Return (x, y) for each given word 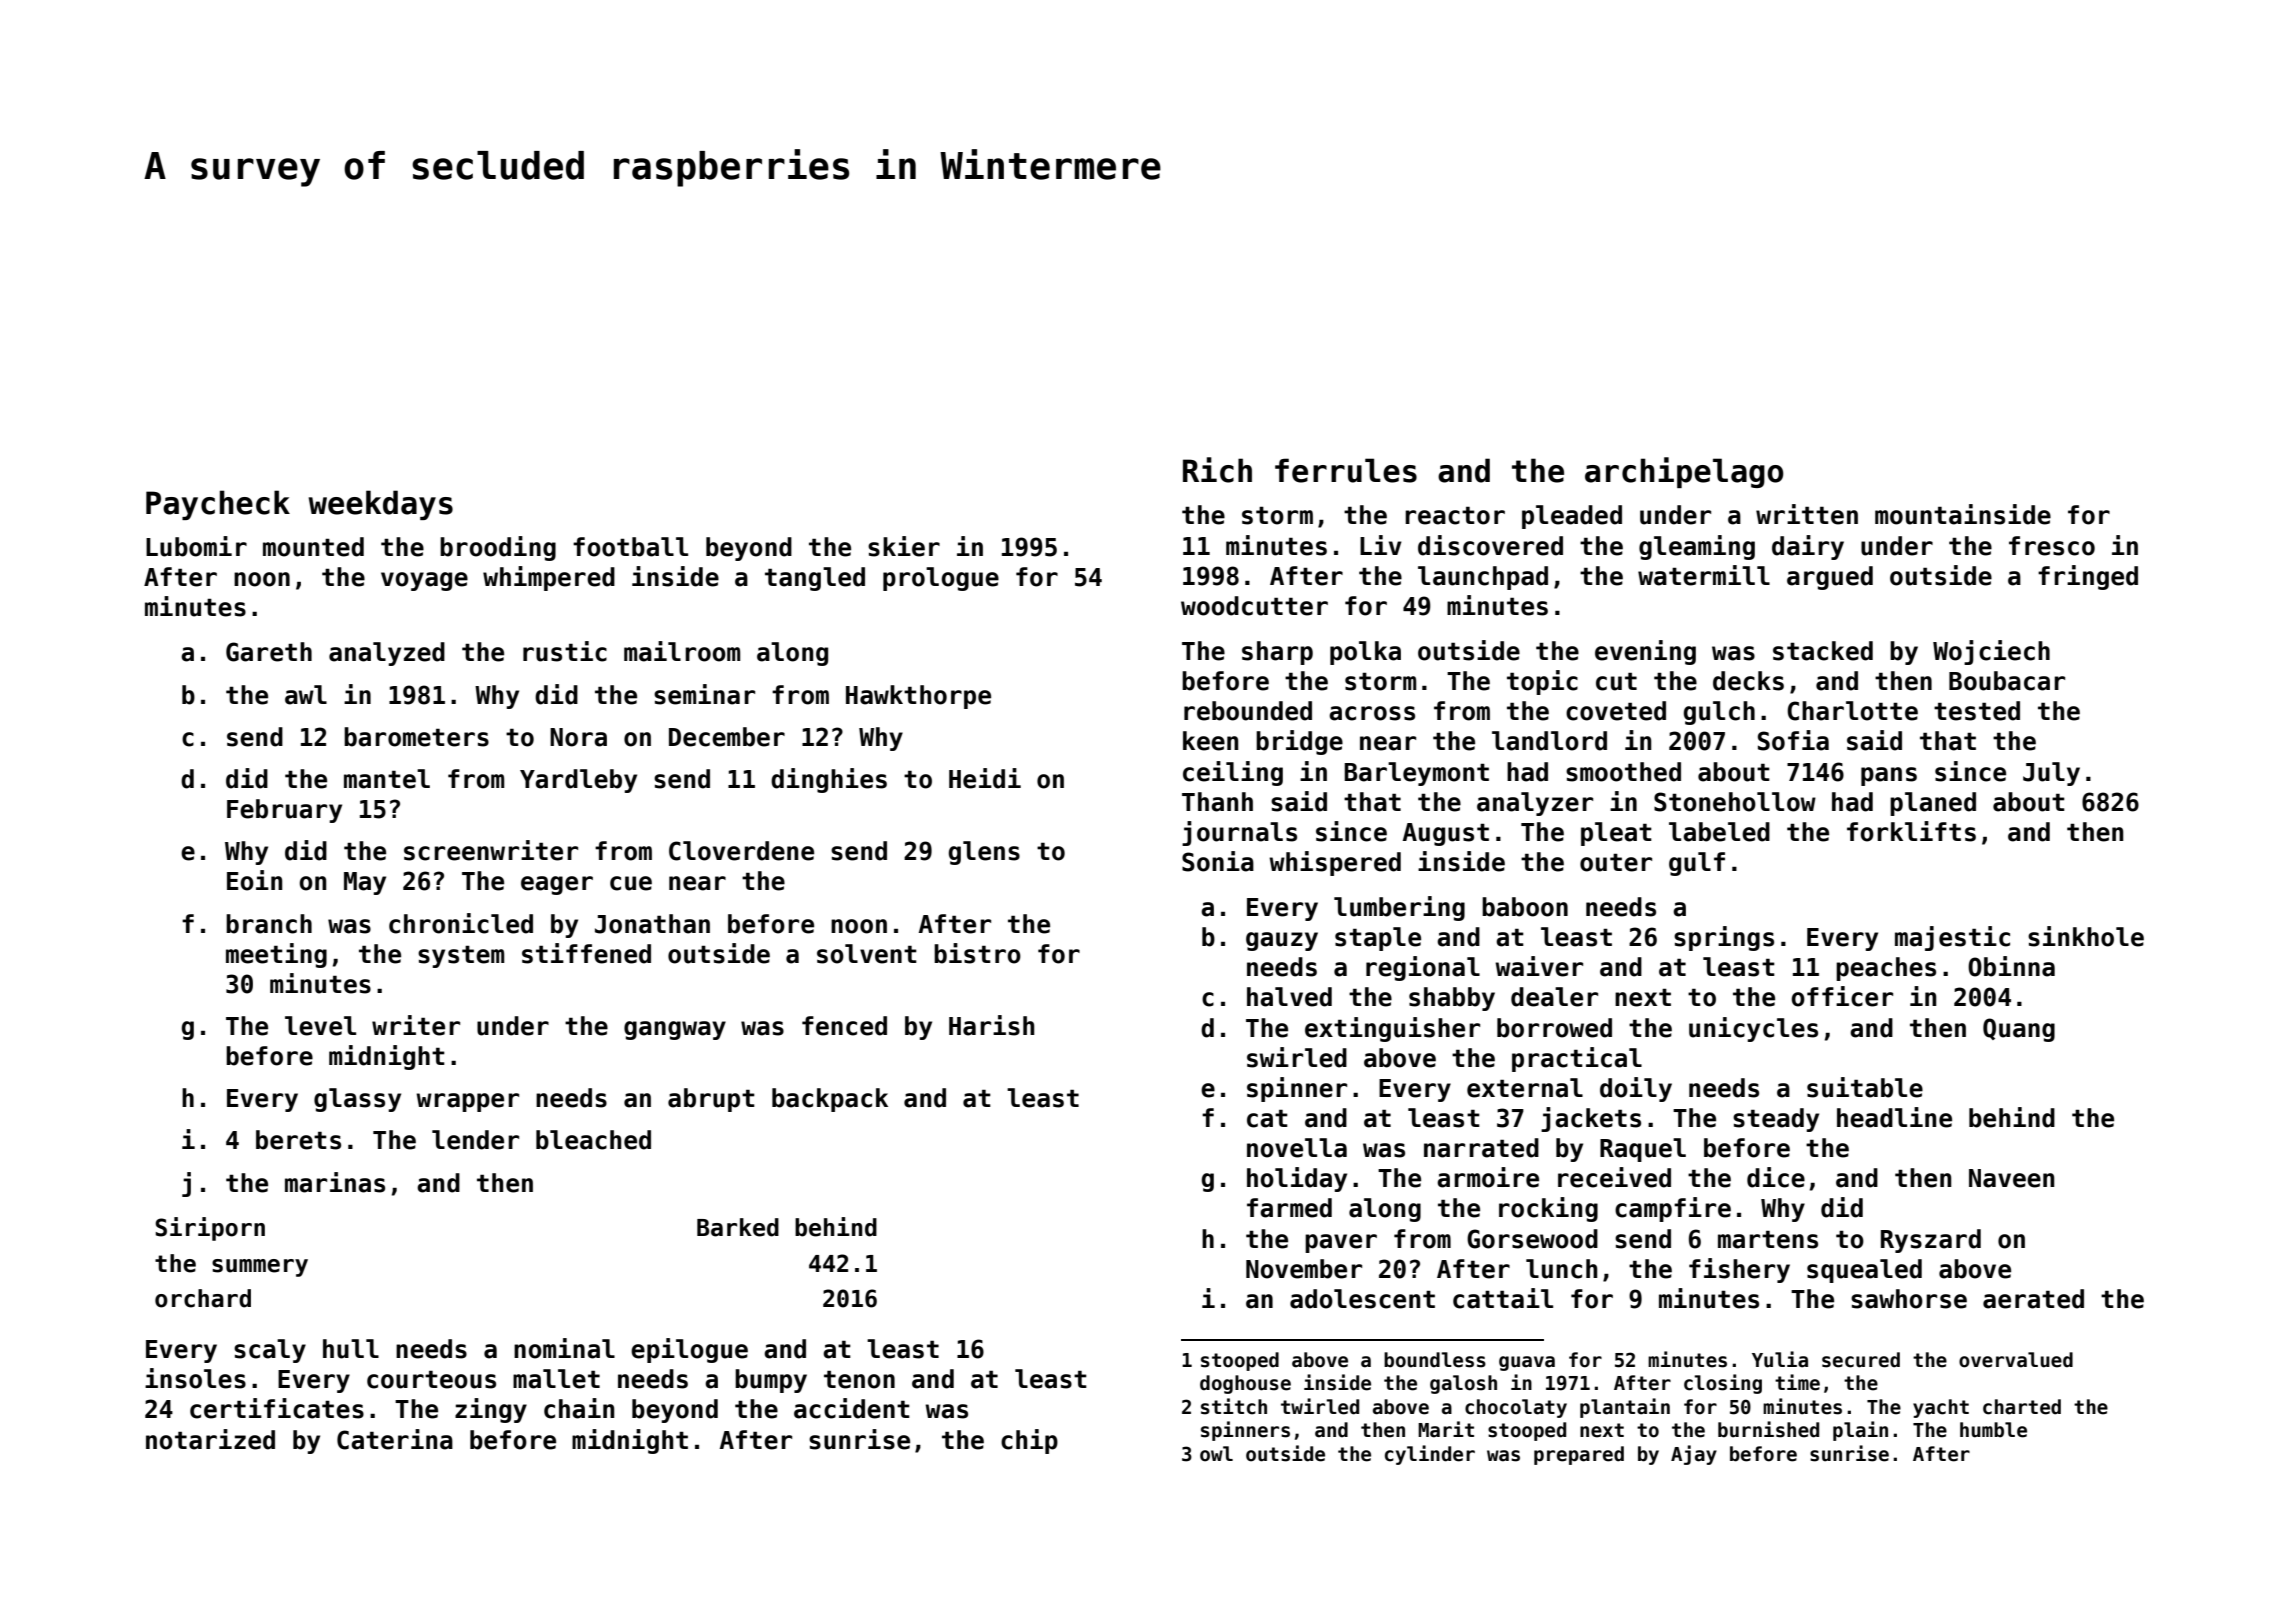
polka (1365, 653)
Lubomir (196, 546)
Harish (991, 1025)
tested (1977, 711)
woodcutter (1254, 606)
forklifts (1911, 831)
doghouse (1245, 1384)
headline (1894, 1117)
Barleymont (1416, 774)
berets (298, 1140)
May (365, 883)
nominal (564, 1348)
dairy (1808, 547)
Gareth (269, 652)
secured (1861, 1360)
